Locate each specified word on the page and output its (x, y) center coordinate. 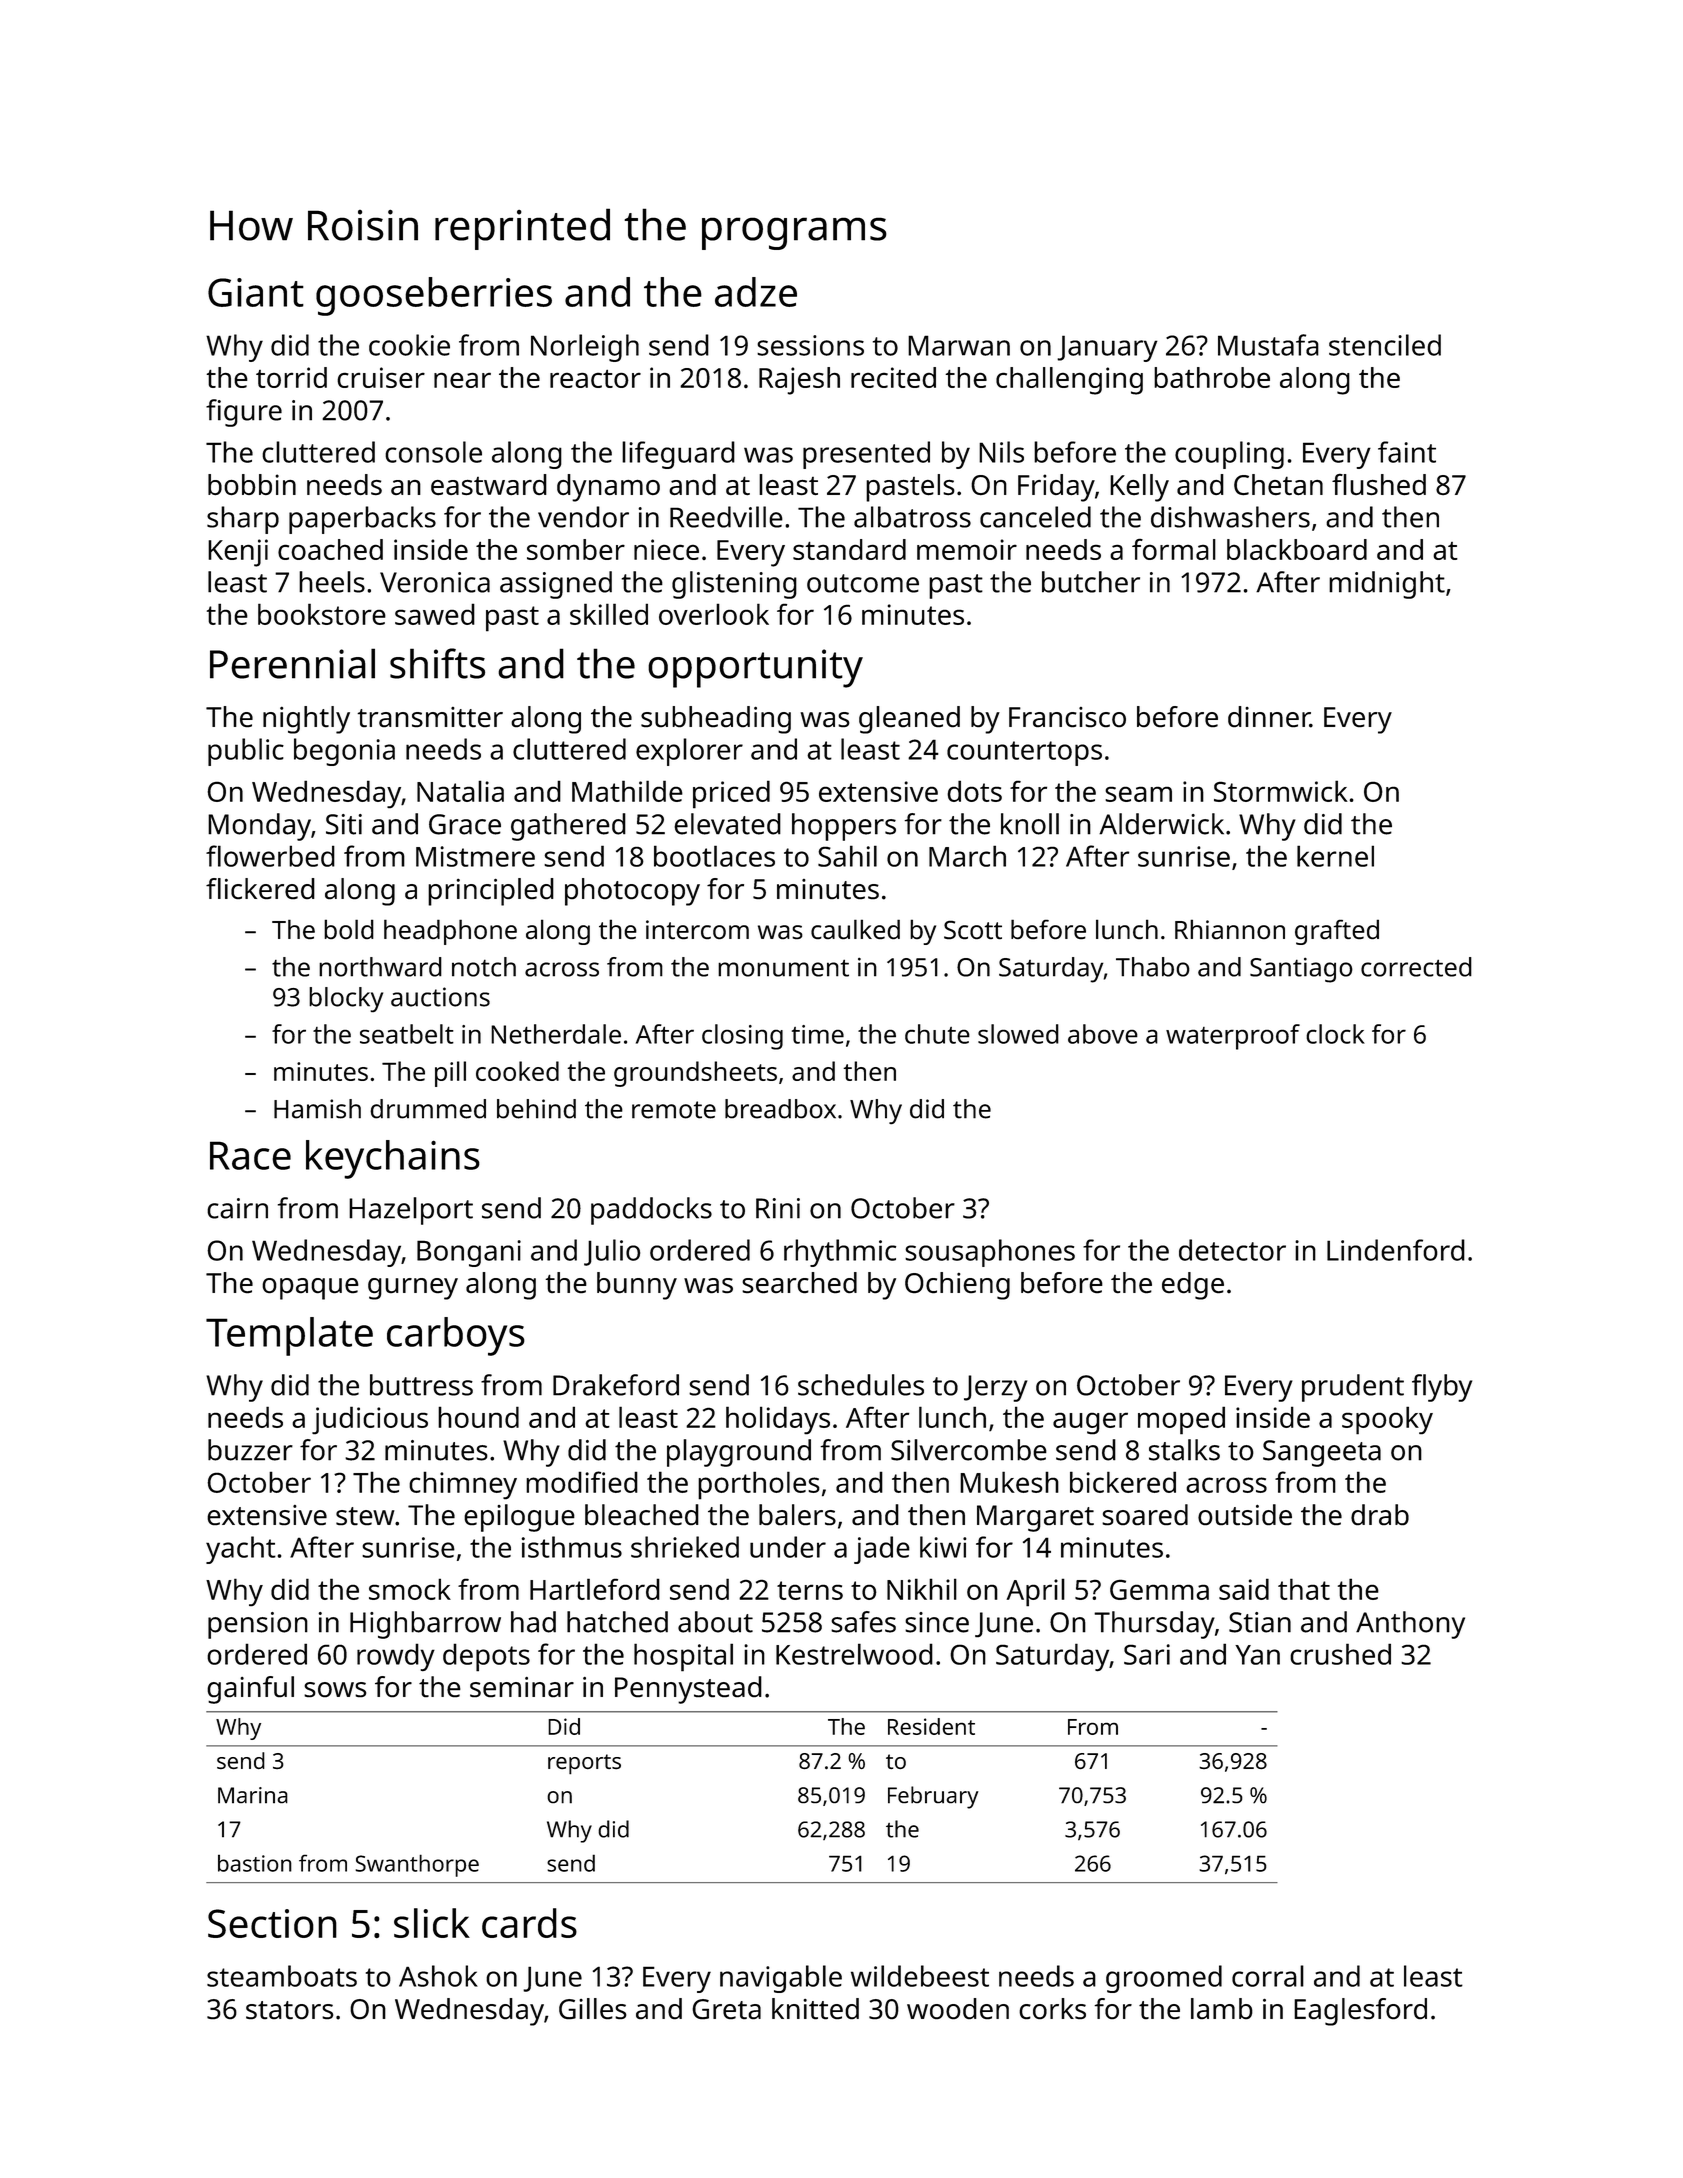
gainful (250, 1690)
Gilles (592, 2009)
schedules (861, 1385)
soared (1145, 1514)
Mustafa (1268, 345)
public (246, 752)
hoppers (844, 827)
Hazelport (411, 1211)
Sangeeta (1322, 1453)
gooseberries (434, 296)
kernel (1335, 856)
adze (756, 292)
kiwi (943, 1547)
